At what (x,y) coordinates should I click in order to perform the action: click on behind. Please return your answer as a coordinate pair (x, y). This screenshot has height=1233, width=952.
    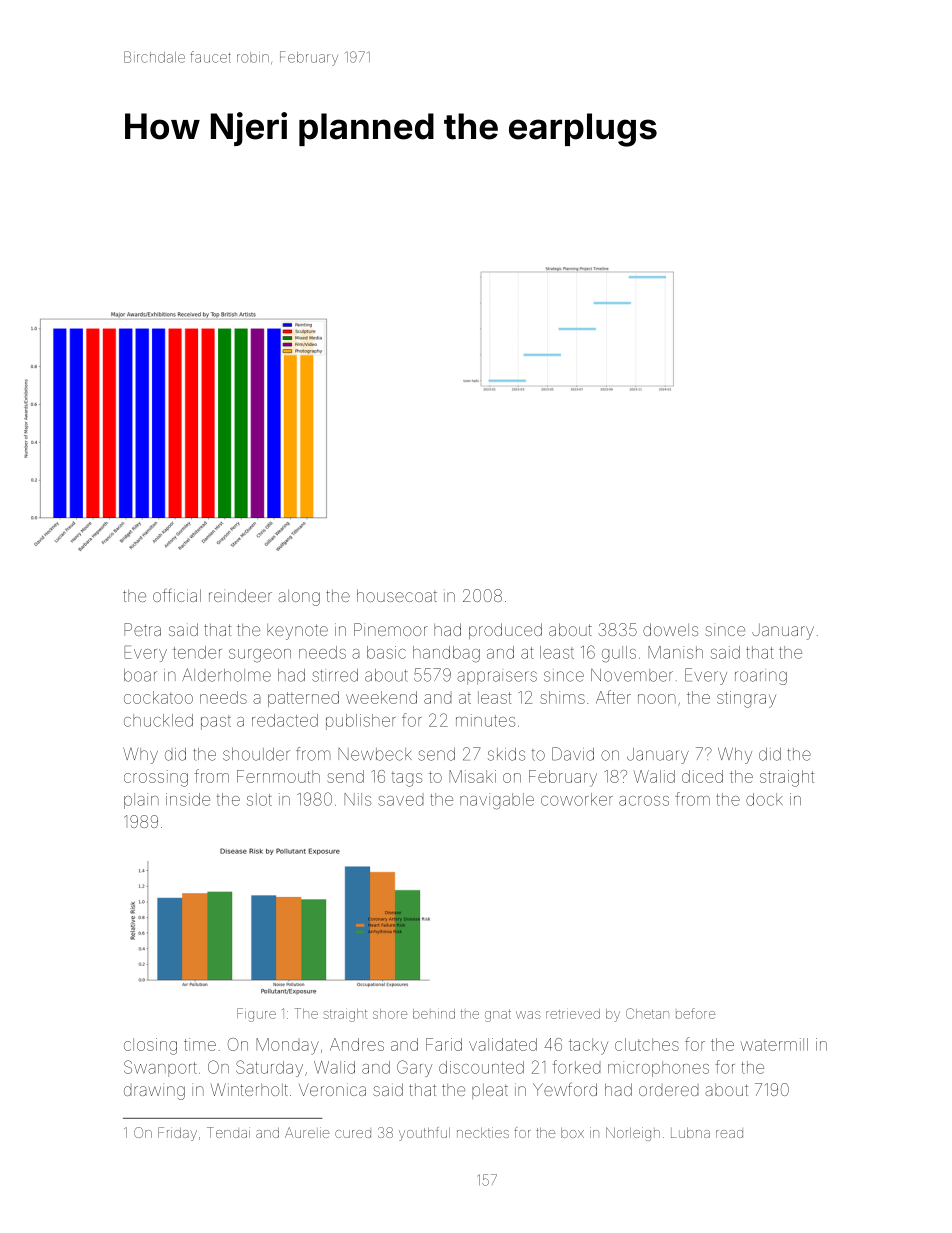
    Looking at the image, I should click on (434, 1014).
